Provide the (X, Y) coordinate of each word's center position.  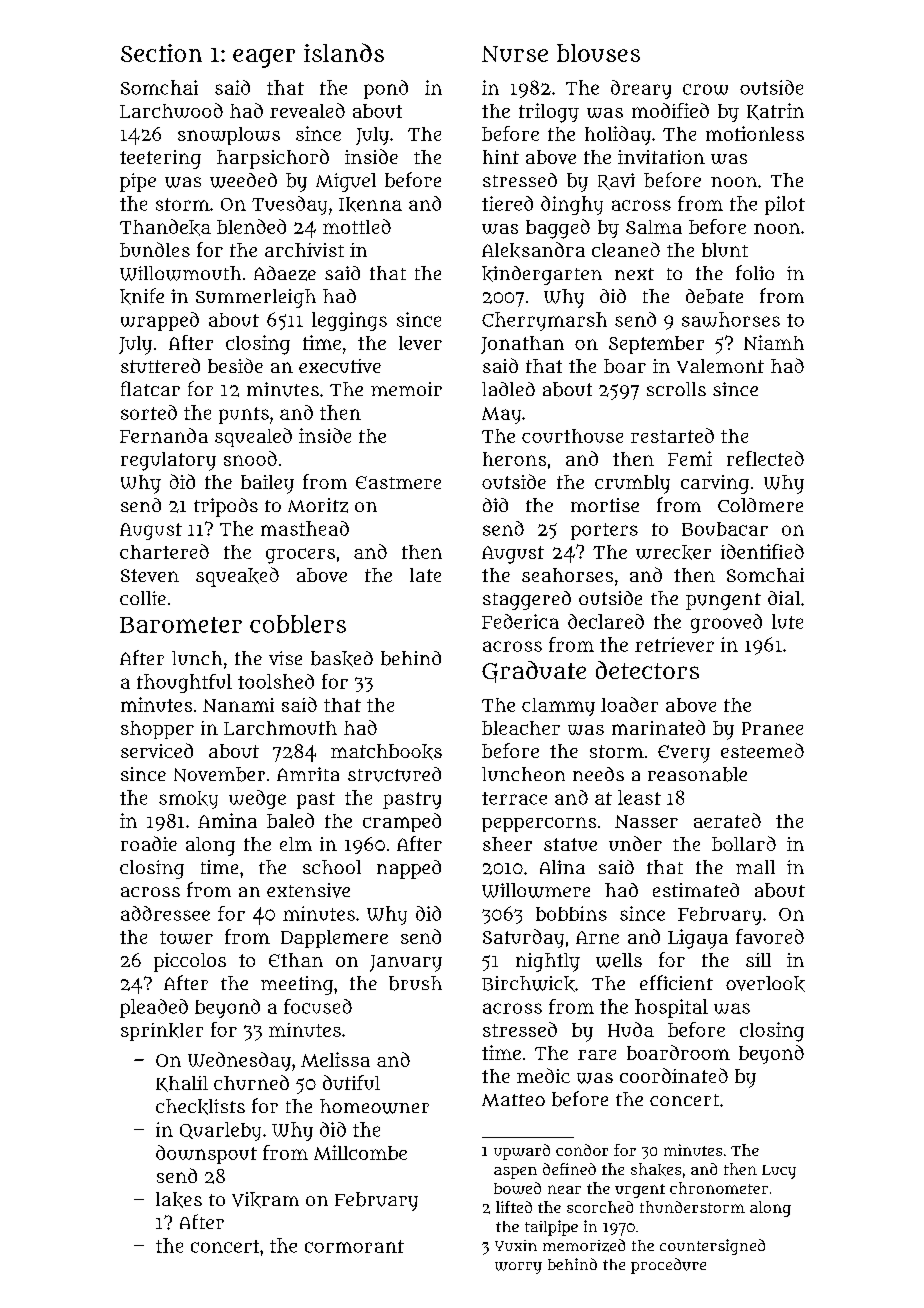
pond (386, 89)
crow (705, 89)
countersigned (712, 1247)
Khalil (182, 1084)
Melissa (335, 1059)
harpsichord (273, 159)
